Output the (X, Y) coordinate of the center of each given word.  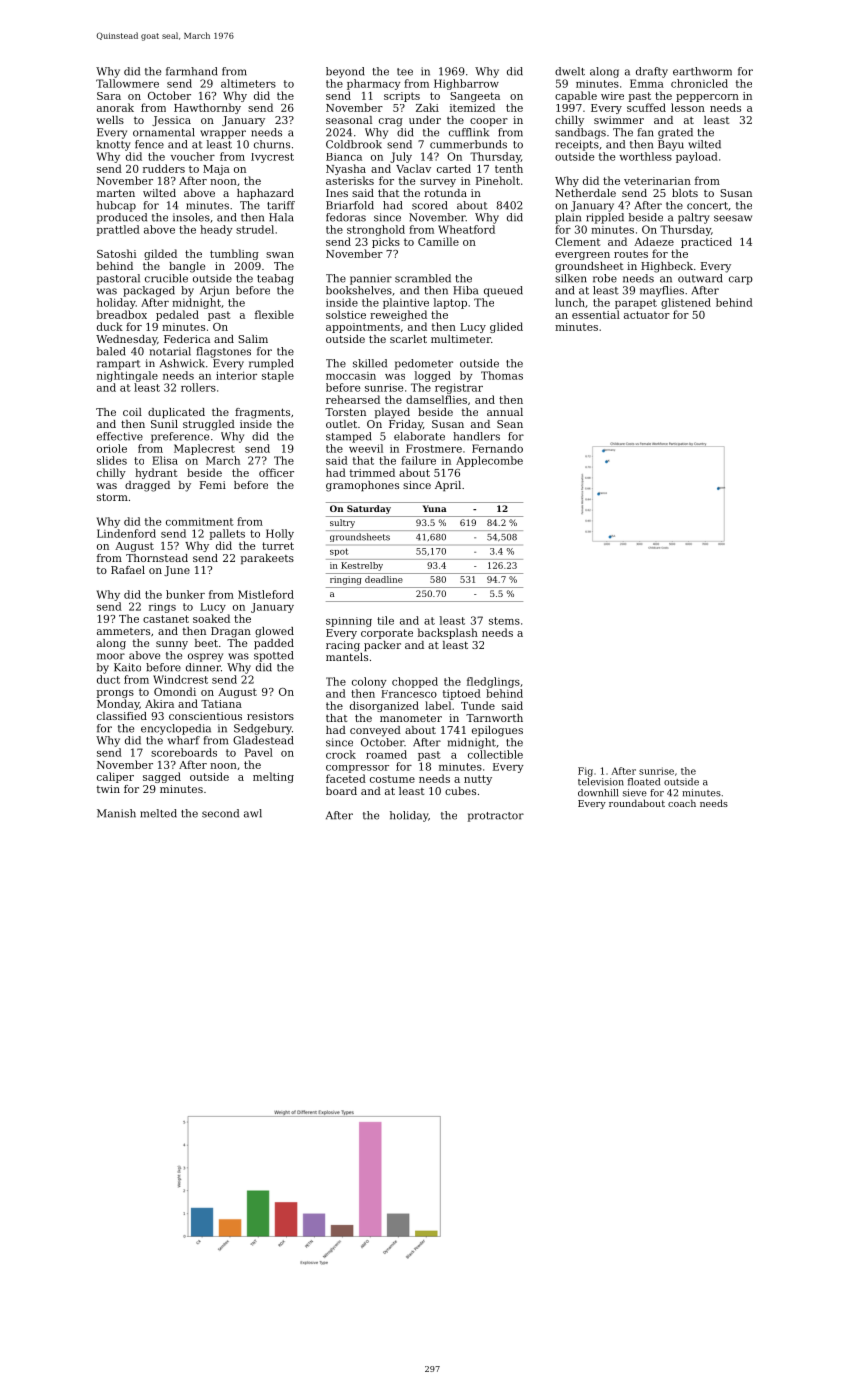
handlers (476, 436)
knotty (114, 145)
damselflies (436, 399)
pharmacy (374, 84)
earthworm (702, 71)
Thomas (502, 375)
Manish (116, 813)
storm (112, 497)
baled (111, 351)
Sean (510, 424)
